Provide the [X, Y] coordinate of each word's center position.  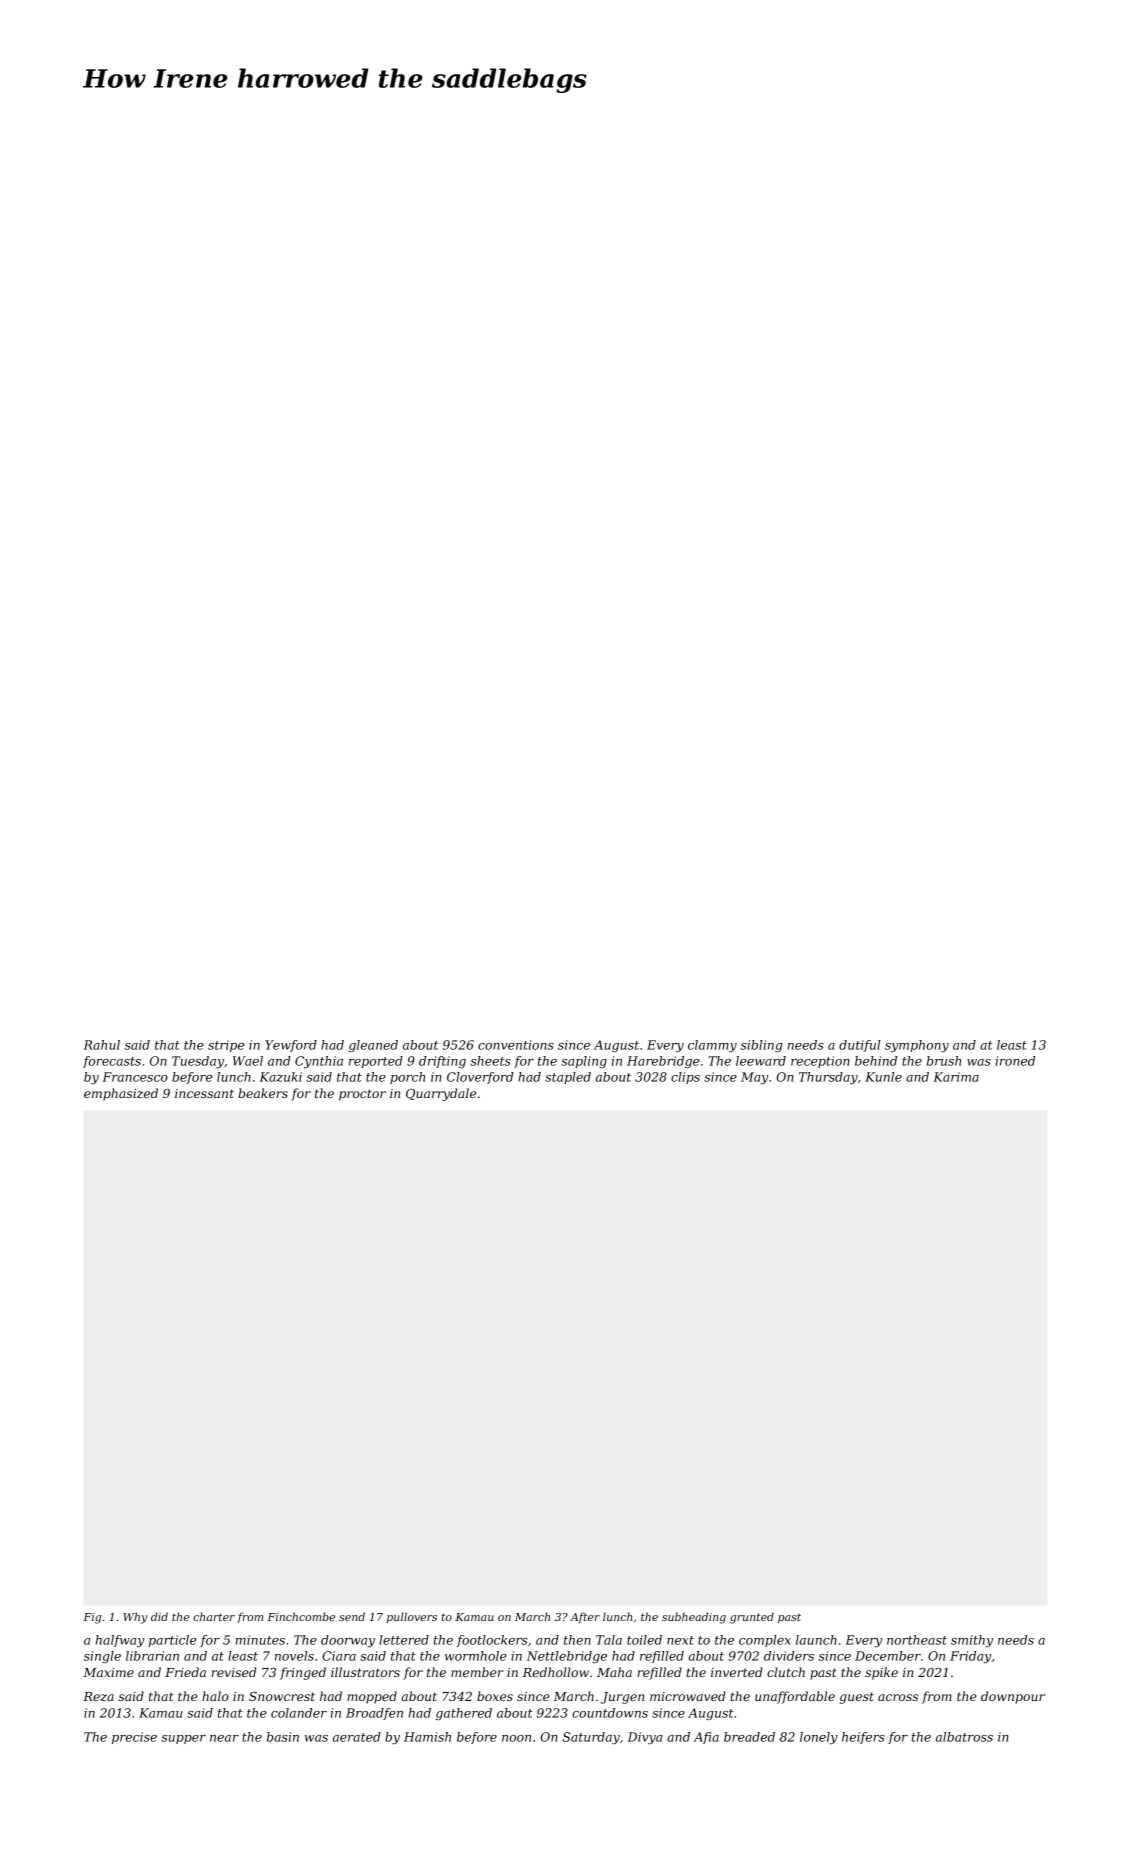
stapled [568, 1078]
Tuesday [198, 1062]
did [159, 1616]
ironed [1015, 1061]
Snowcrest [282, 1696]
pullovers [412, 1617]
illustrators [365, 1672]
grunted [752, 1618]
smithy [972, 1641]
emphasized [121, 1094]
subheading [694, 1618]
